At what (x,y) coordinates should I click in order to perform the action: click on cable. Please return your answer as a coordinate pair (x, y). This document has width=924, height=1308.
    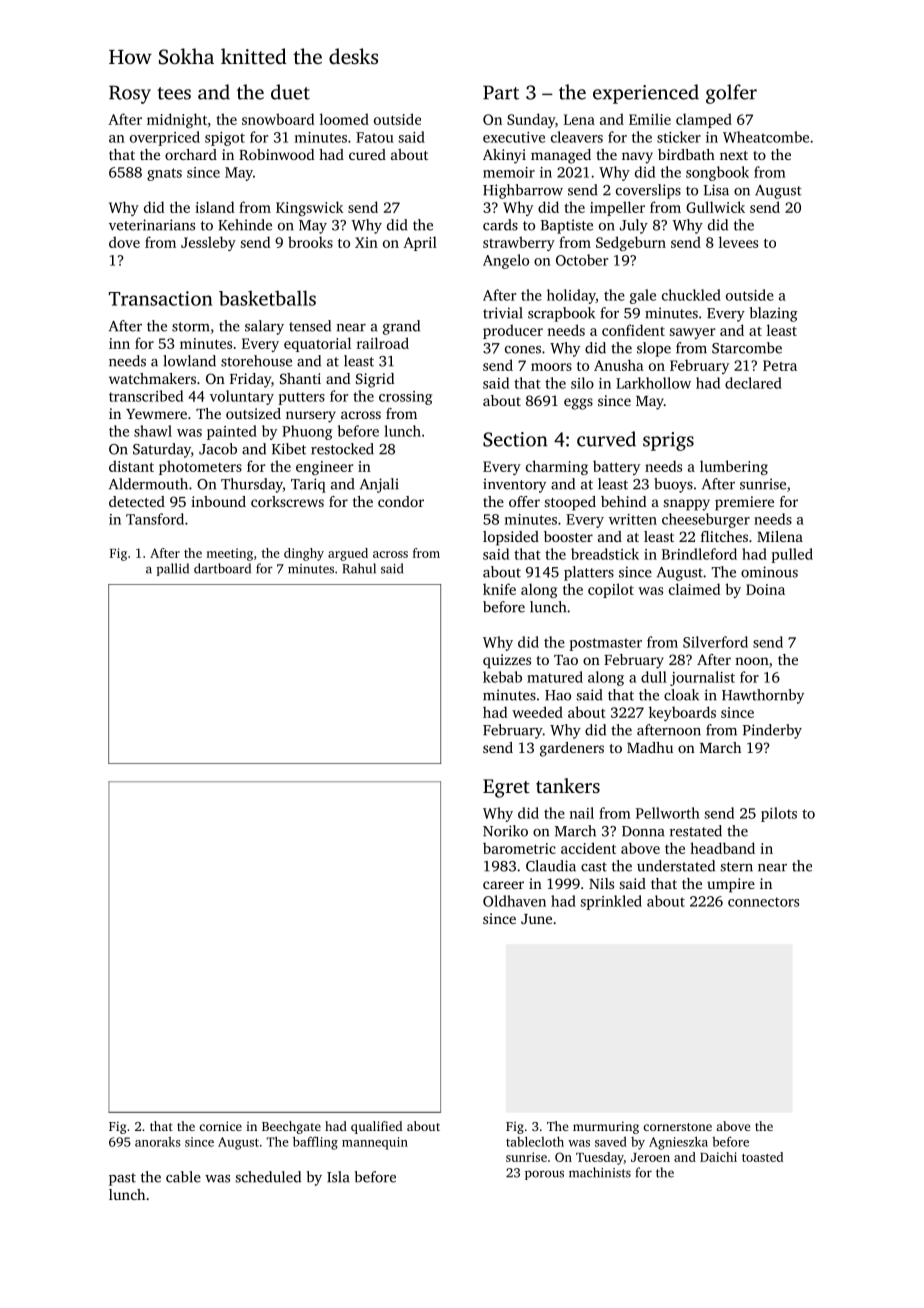
    Looking at the image, I should click on (183, 1177).
